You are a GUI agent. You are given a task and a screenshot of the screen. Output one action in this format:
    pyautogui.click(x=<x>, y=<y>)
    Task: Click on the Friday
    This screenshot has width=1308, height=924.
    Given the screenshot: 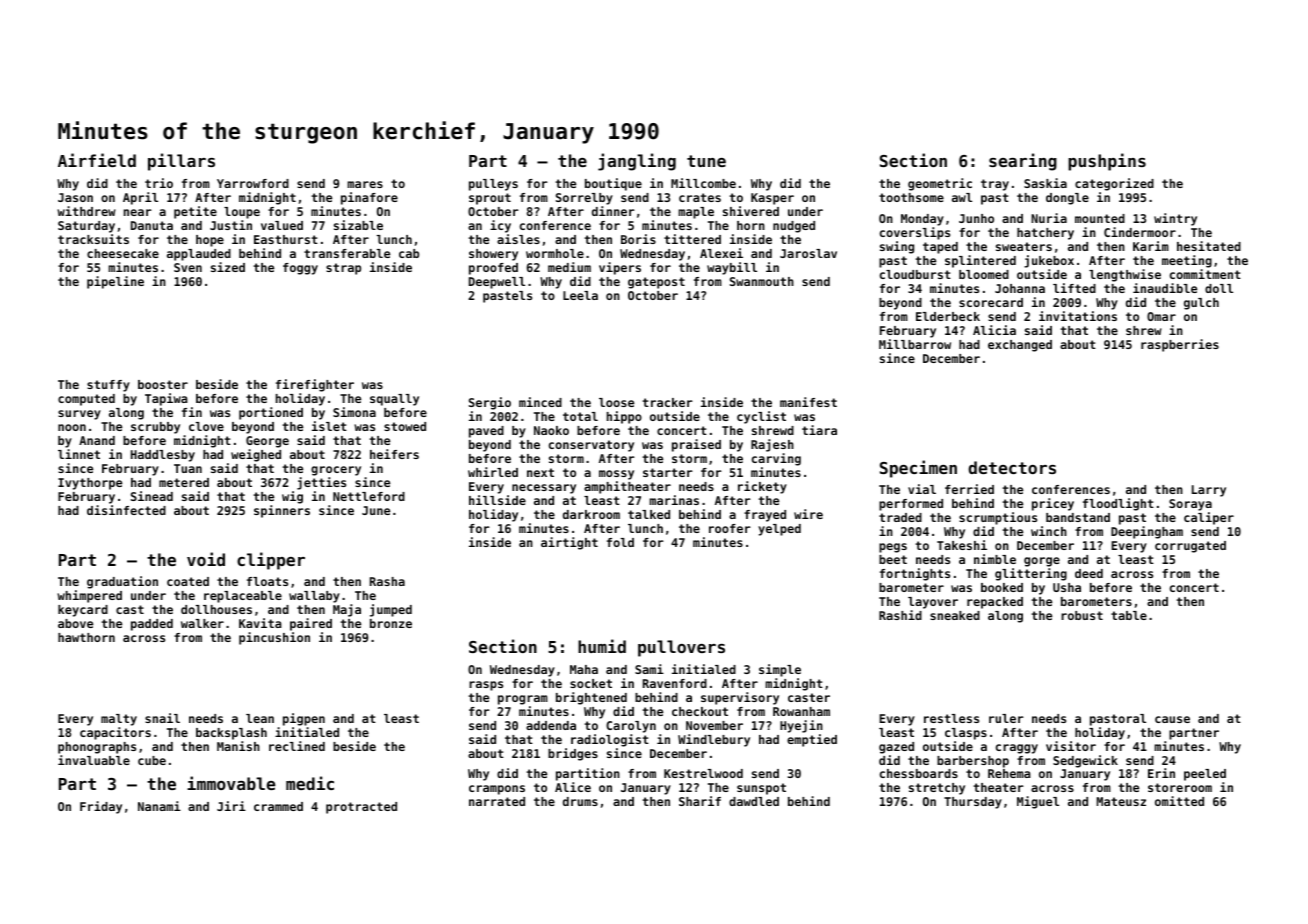 What is the action you would take?
    pyautogui.click(x=101, y=807)
